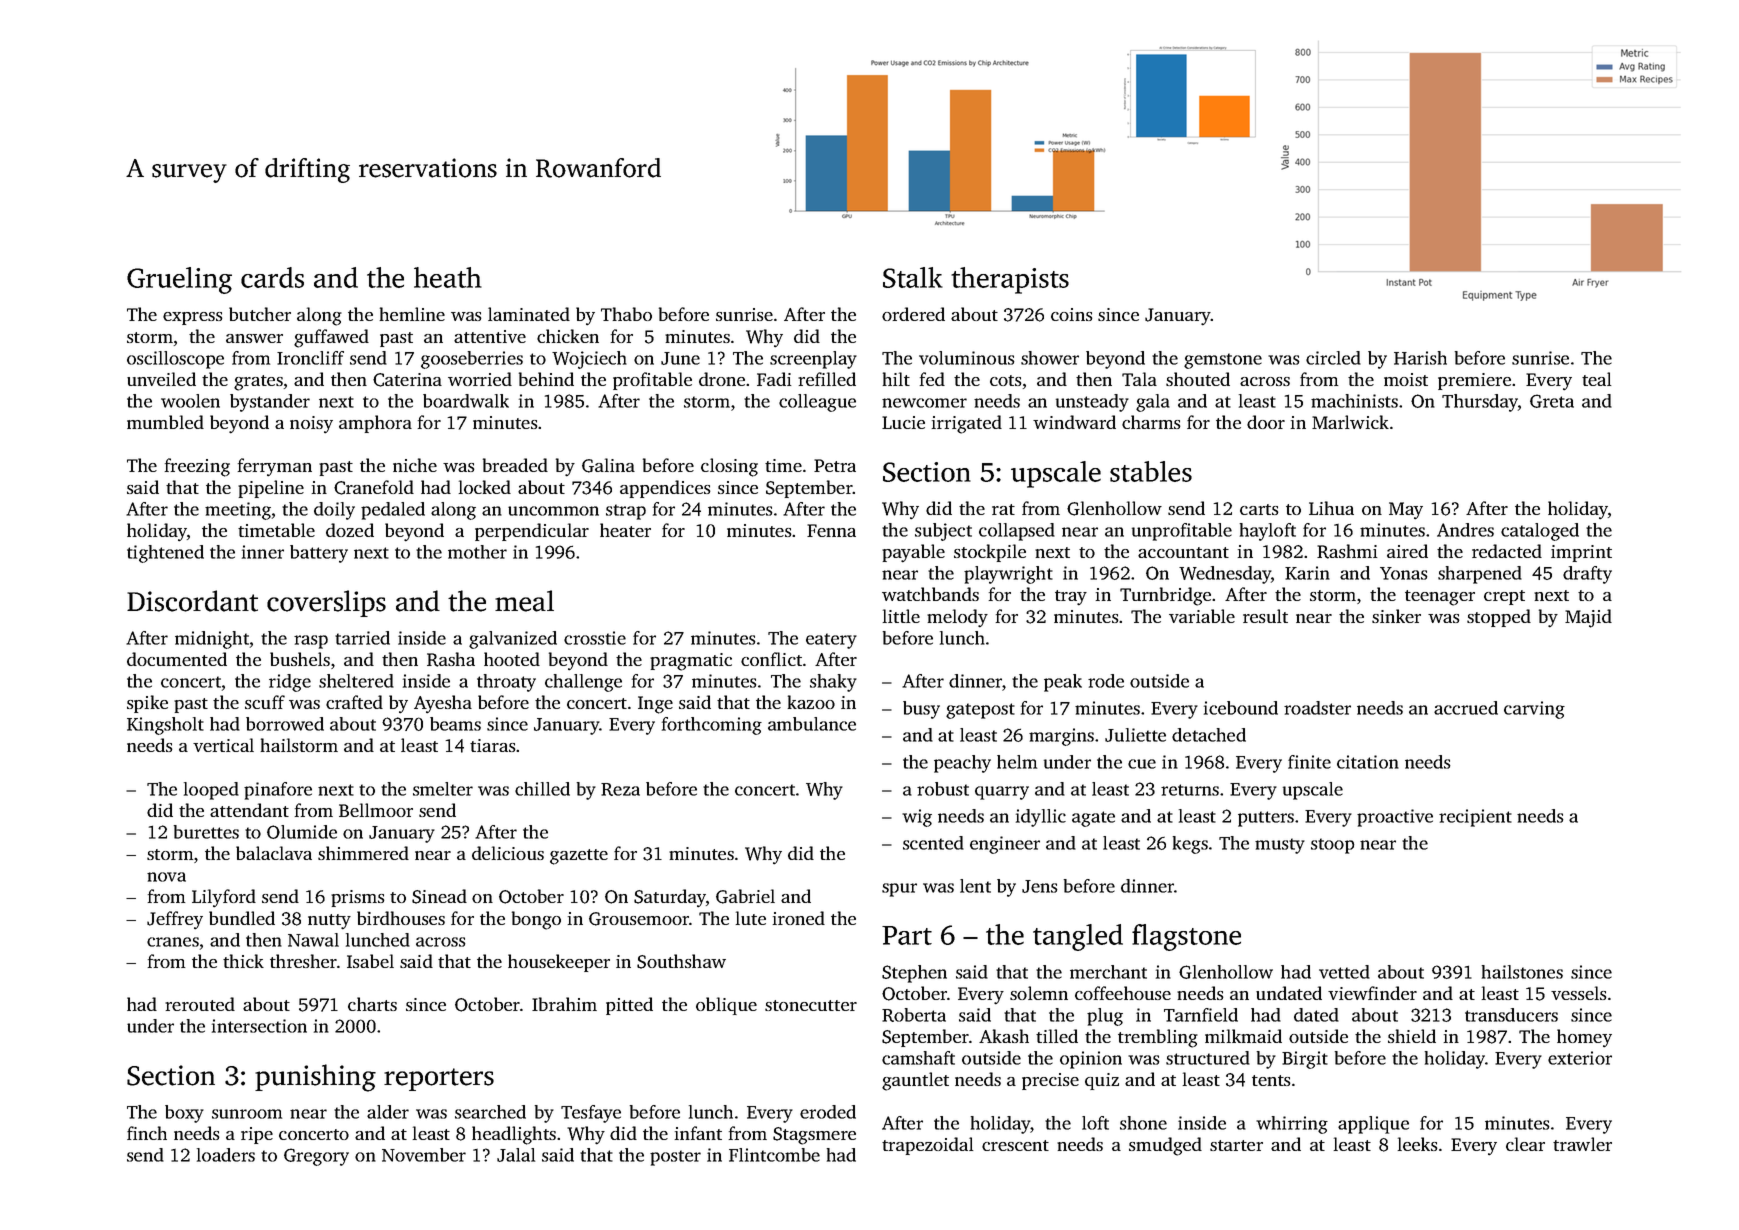 Image resolution: width=1739 pixels, height=1230 pixels. Describe the element at coordinates (223, 745) in the document. I see `vertical` at that location.
